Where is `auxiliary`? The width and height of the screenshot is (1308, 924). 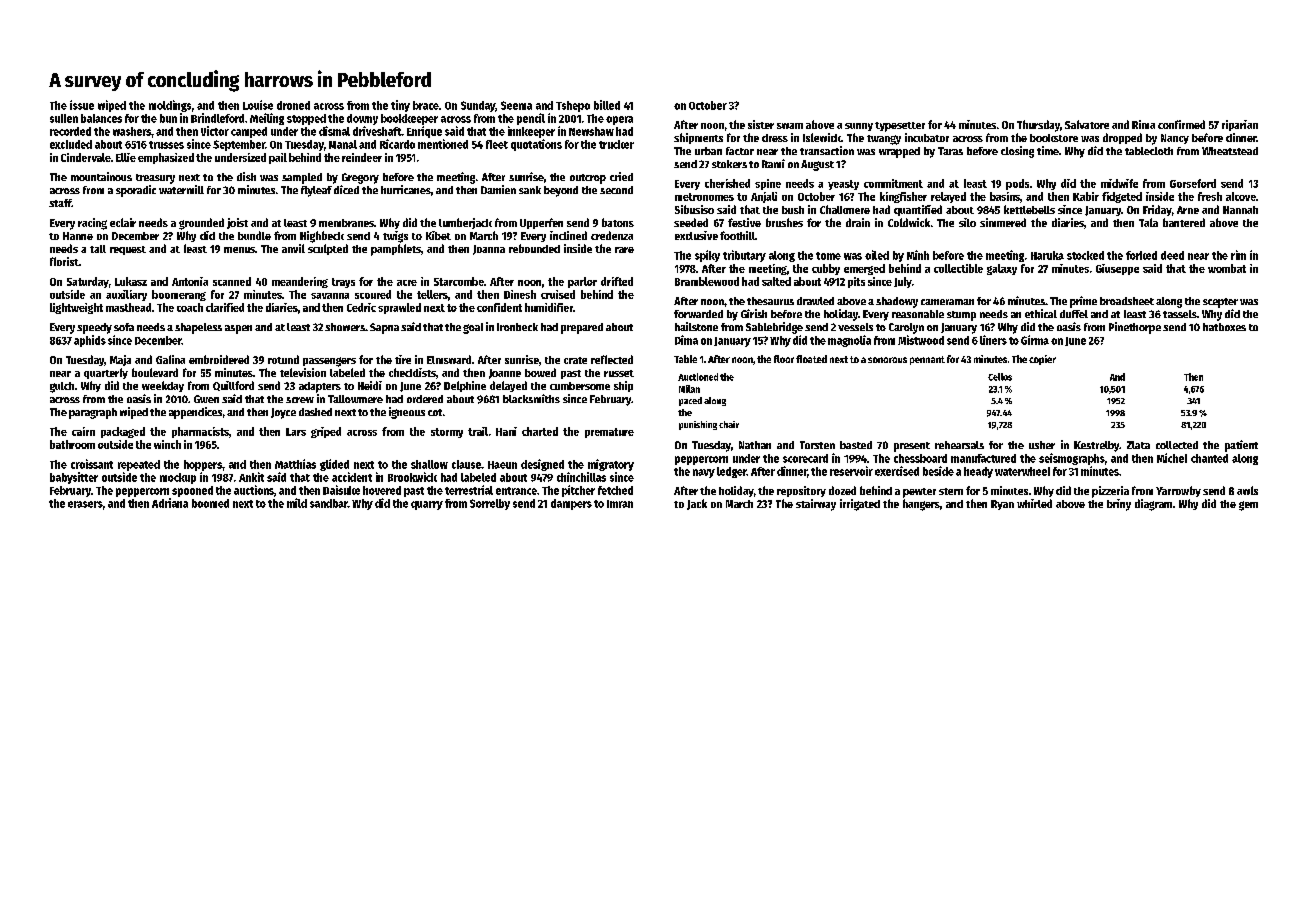
auxiliary is located at coordinates (126, 295).
